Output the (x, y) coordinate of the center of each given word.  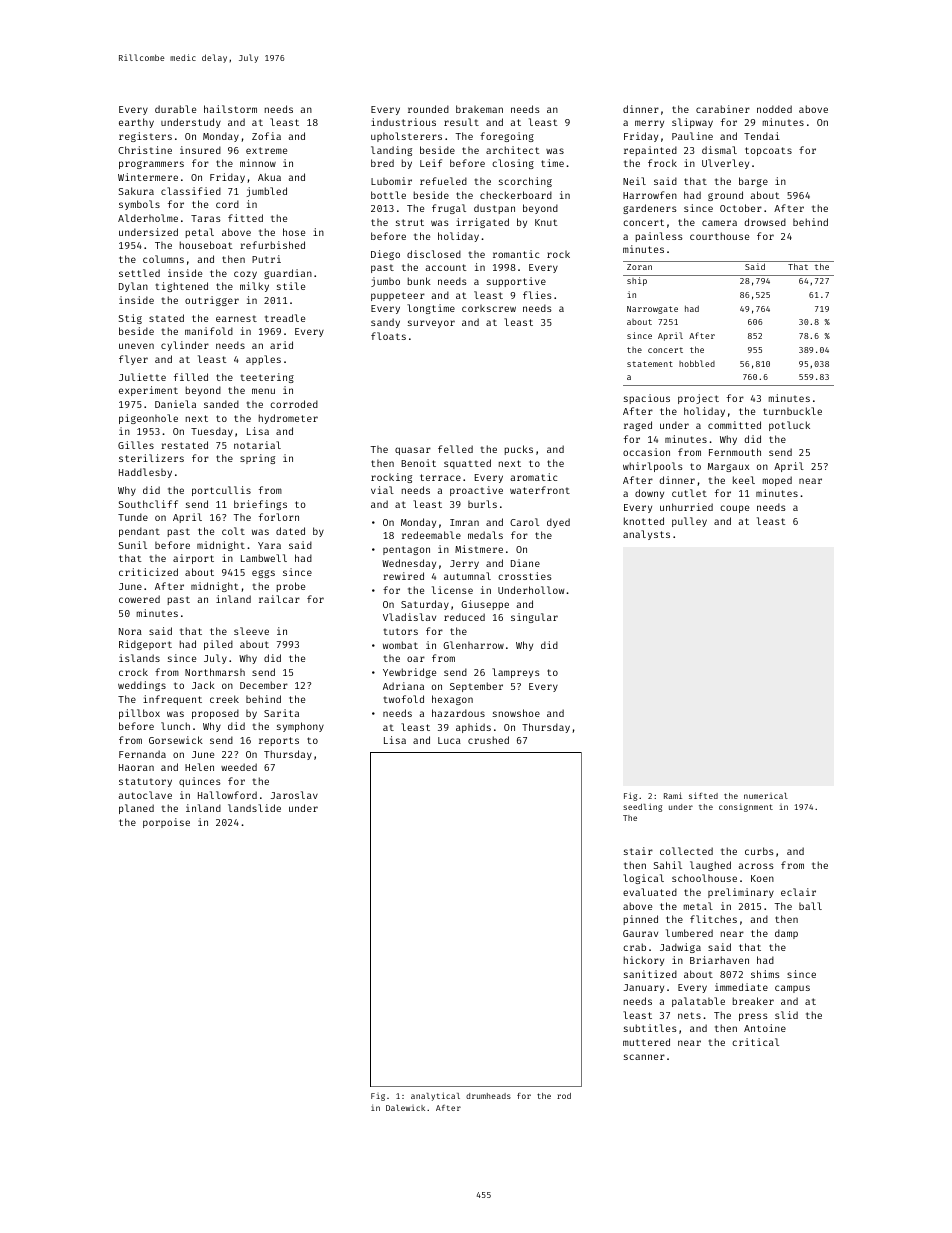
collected (686, 851)
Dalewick (405, 1108)
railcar (279, 599)
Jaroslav (294, 795)
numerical (766, 796)
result (461, 122)
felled (455, 449)
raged (638, 426)
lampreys (516, 673)
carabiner (723, 109)
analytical (435, 1096)
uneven (136, 346)
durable (175, 109)
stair (638, 851)
